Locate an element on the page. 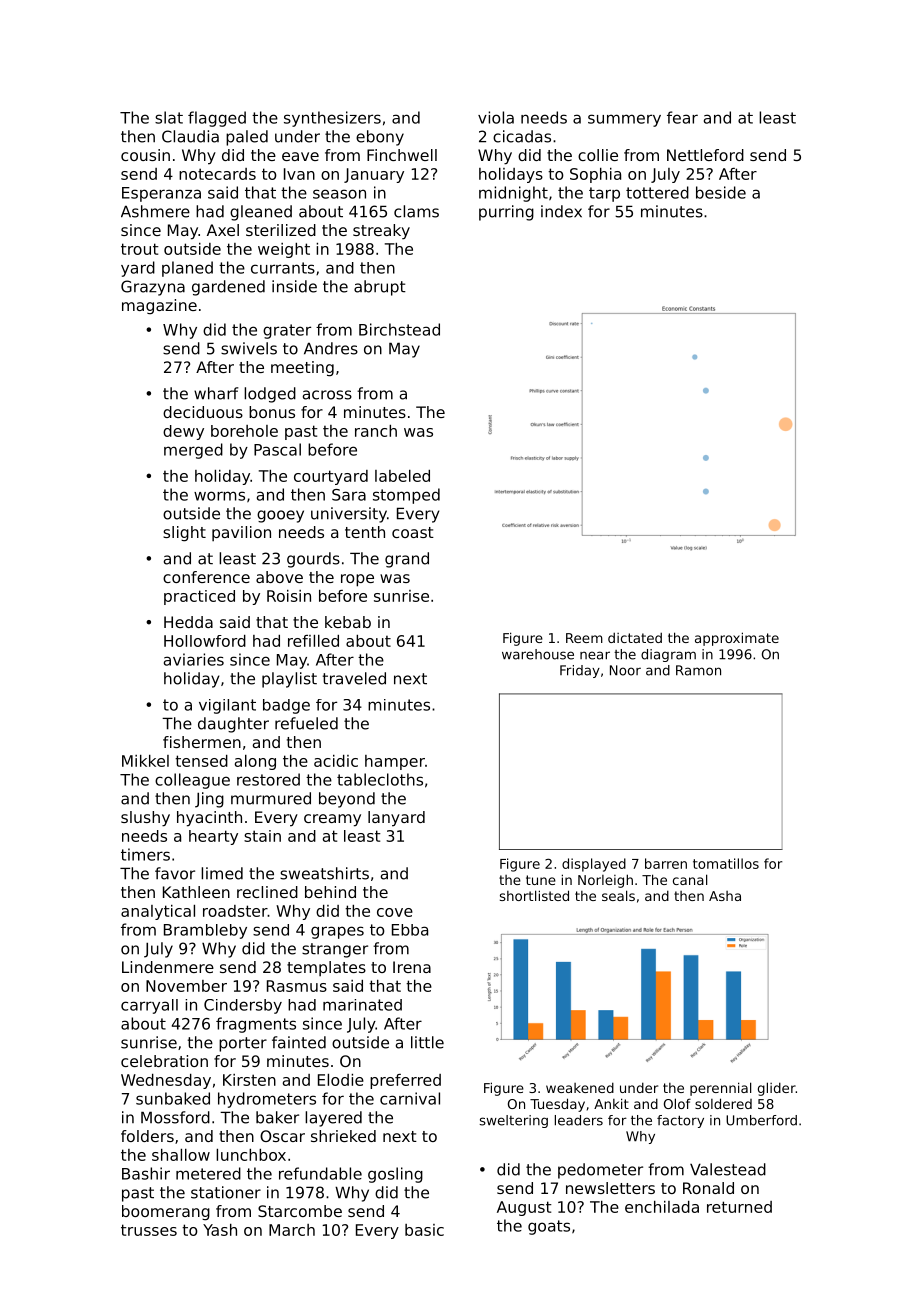 The height and width of the page is (1314, 924). slight is located at coordinates (184, 534).
